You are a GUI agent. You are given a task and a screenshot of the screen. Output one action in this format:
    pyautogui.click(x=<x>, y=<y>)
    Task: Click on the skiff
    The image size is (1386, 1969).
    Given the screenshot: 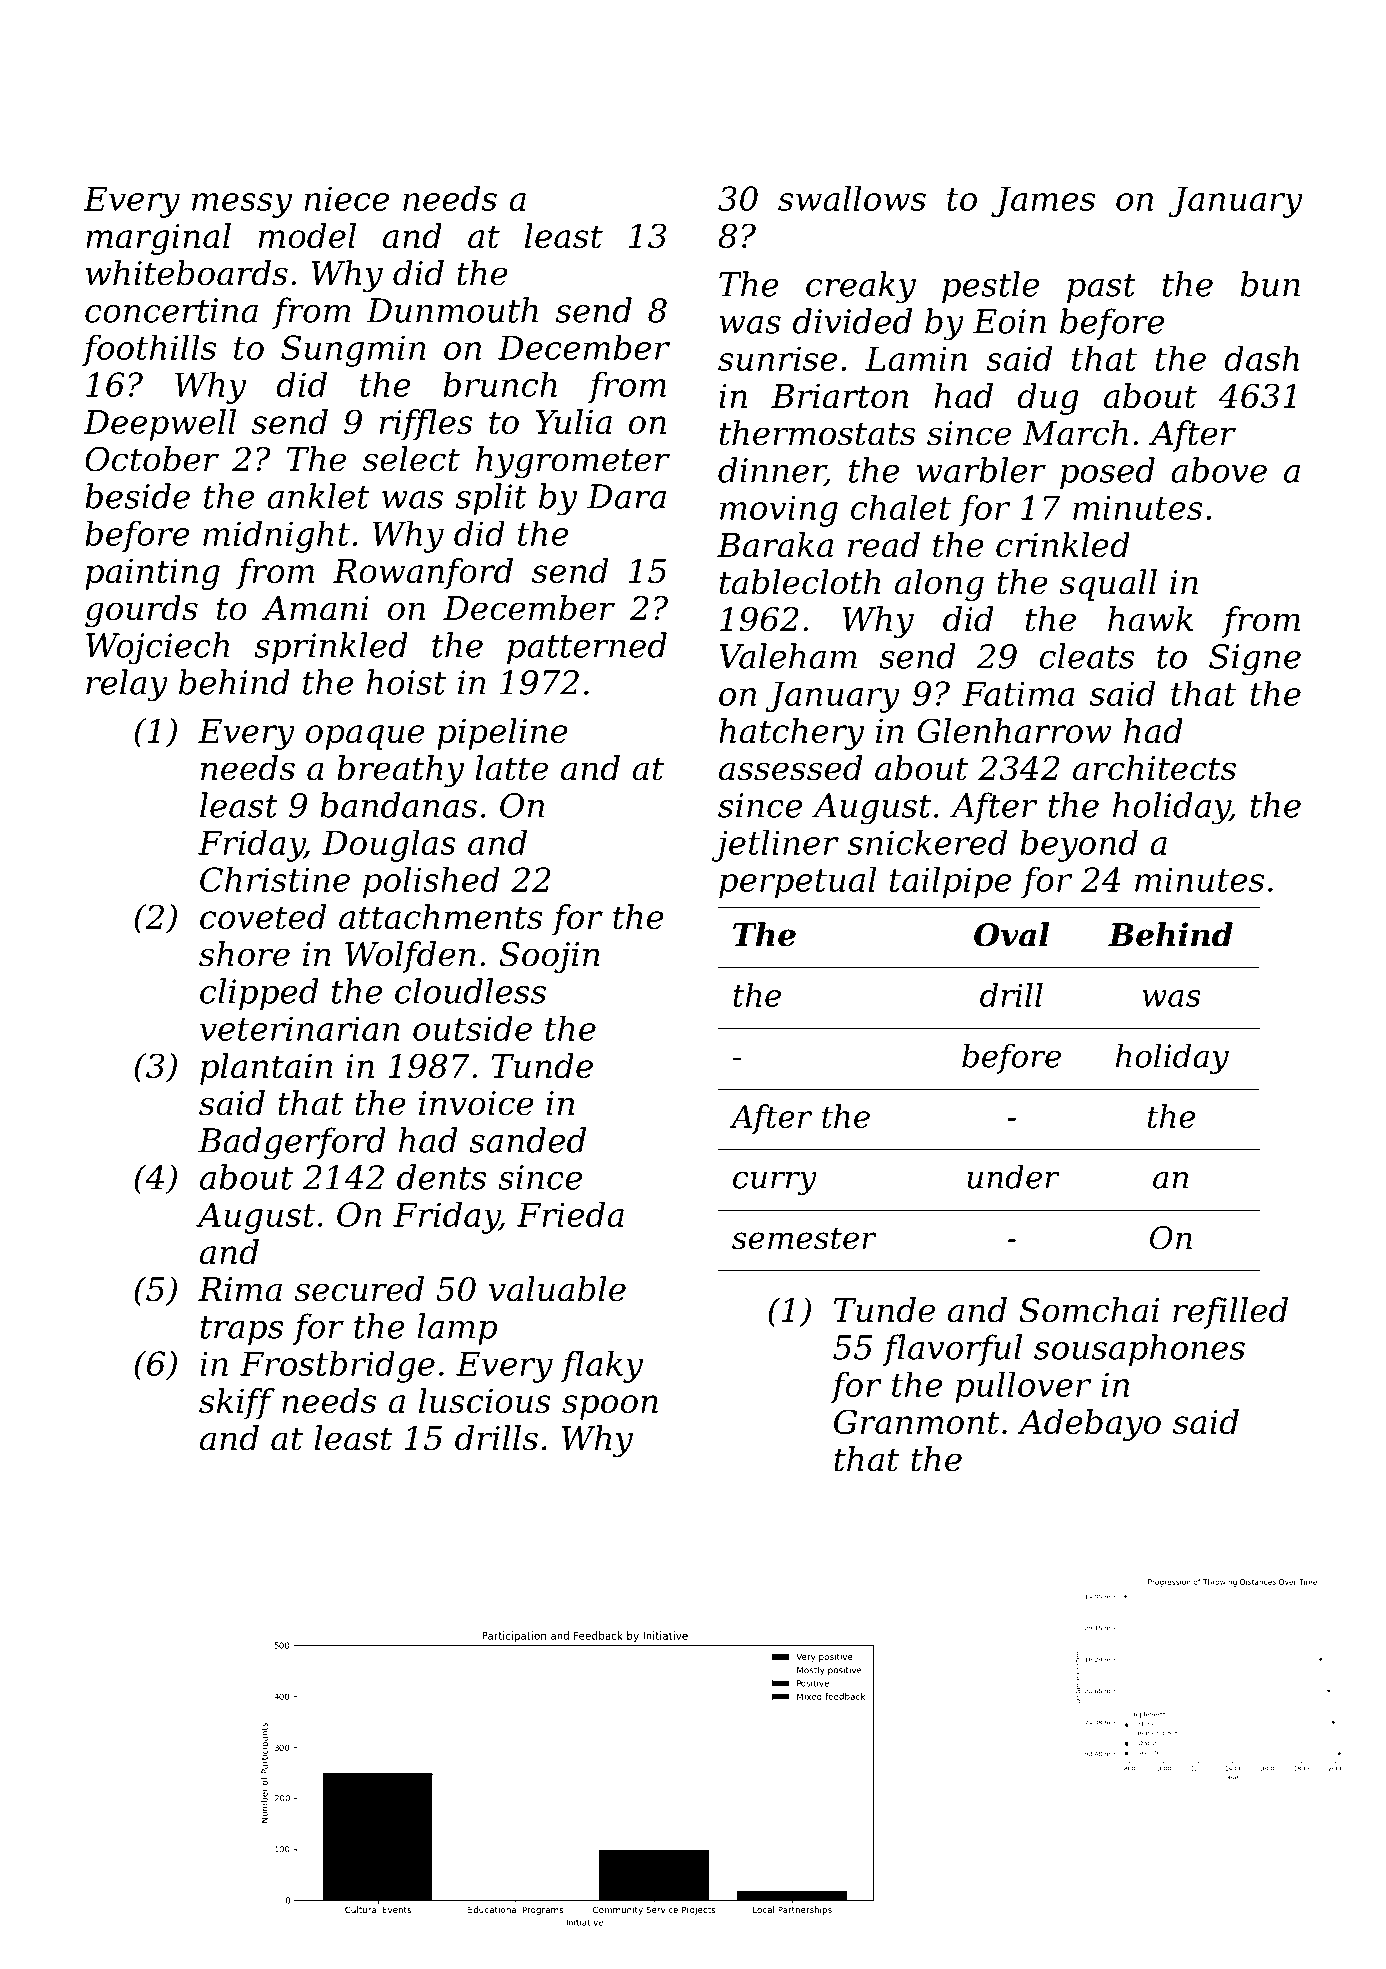 What is the action you would take?
    pyautogui.click(x=237, y=1404)
